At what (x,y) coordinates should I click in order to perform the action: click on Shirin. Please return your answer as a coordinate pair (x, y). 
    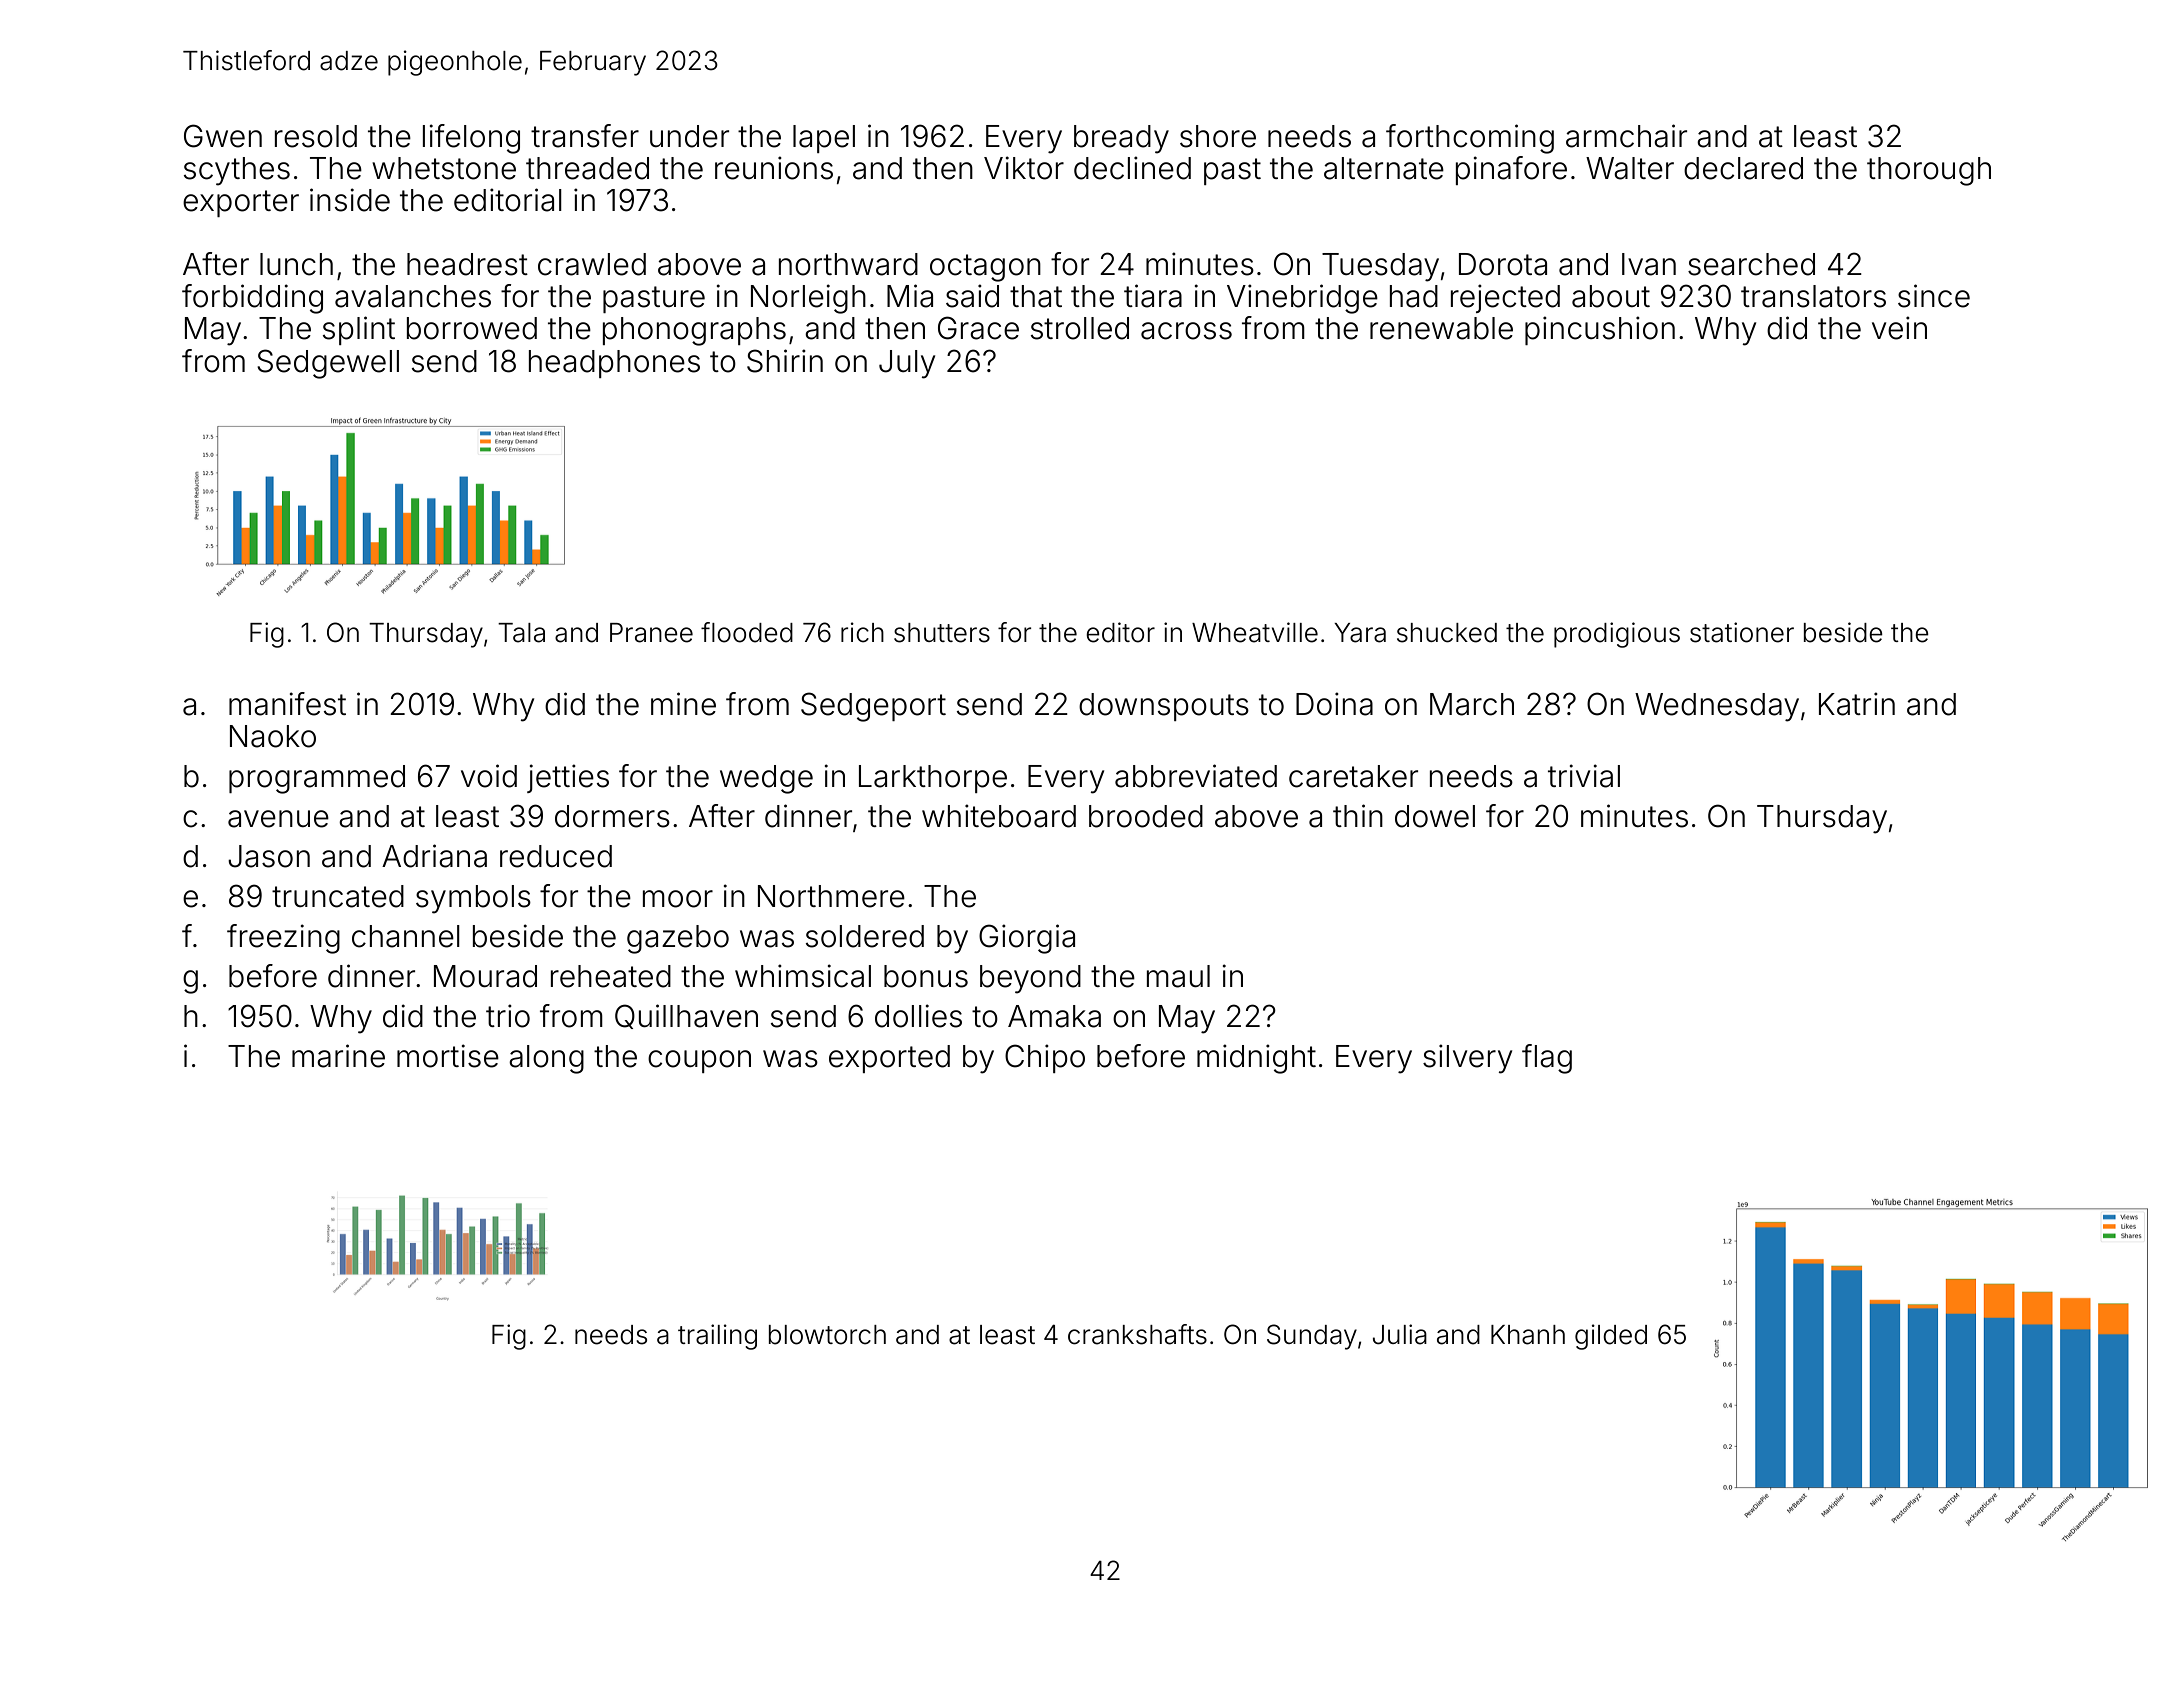
    Looking at the image, I should click on (785, 361).
